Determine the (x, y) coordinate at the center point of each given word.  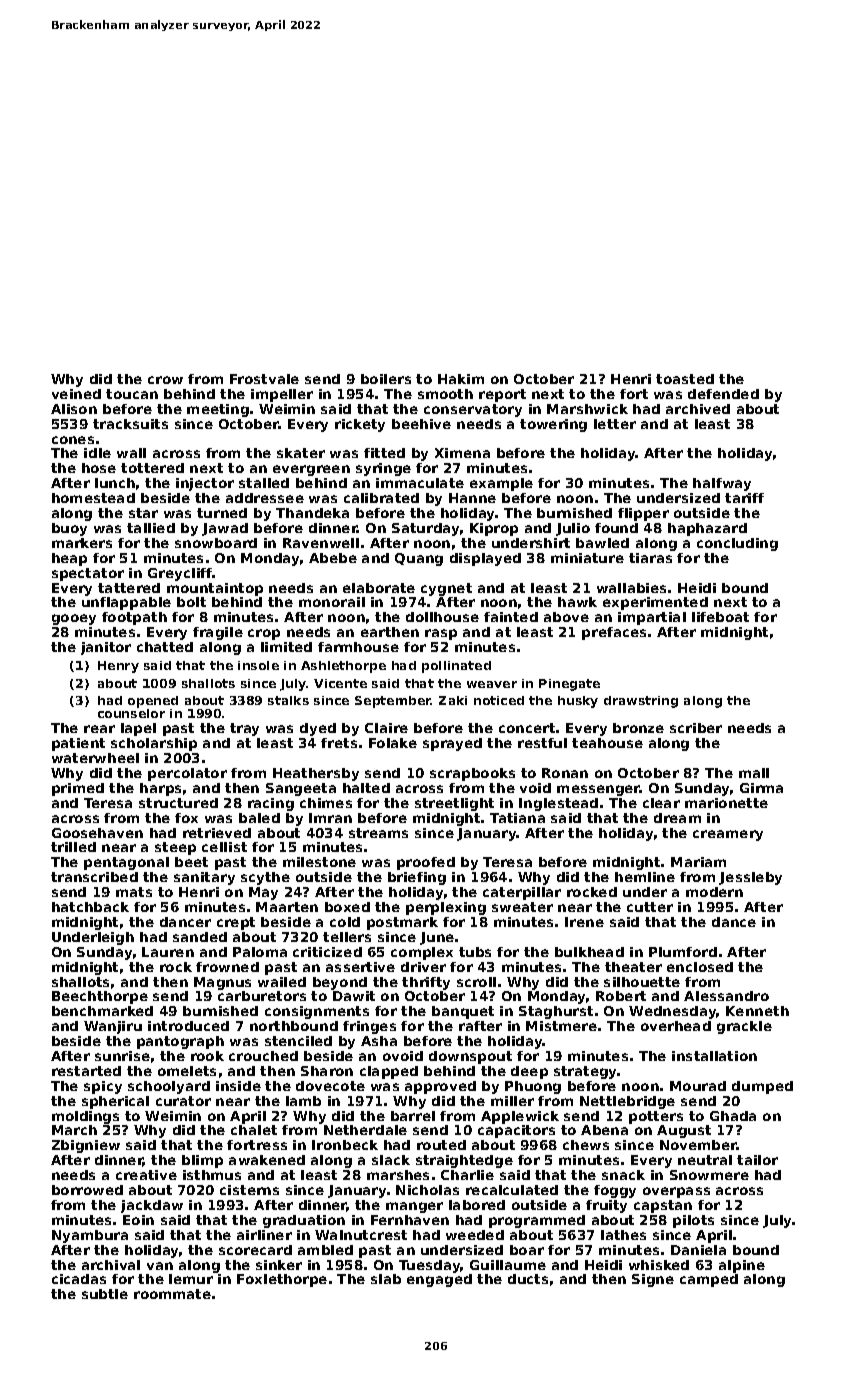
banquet (463, 1012)
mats (134, 892)
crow (165, 380)
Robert (621, 996)
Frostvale (264, 379)
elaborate (379, 588)
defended (723, 394)
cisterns (249, 1190)
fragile (218, 633)
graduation (304, 1221)
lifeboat (720, 617)
